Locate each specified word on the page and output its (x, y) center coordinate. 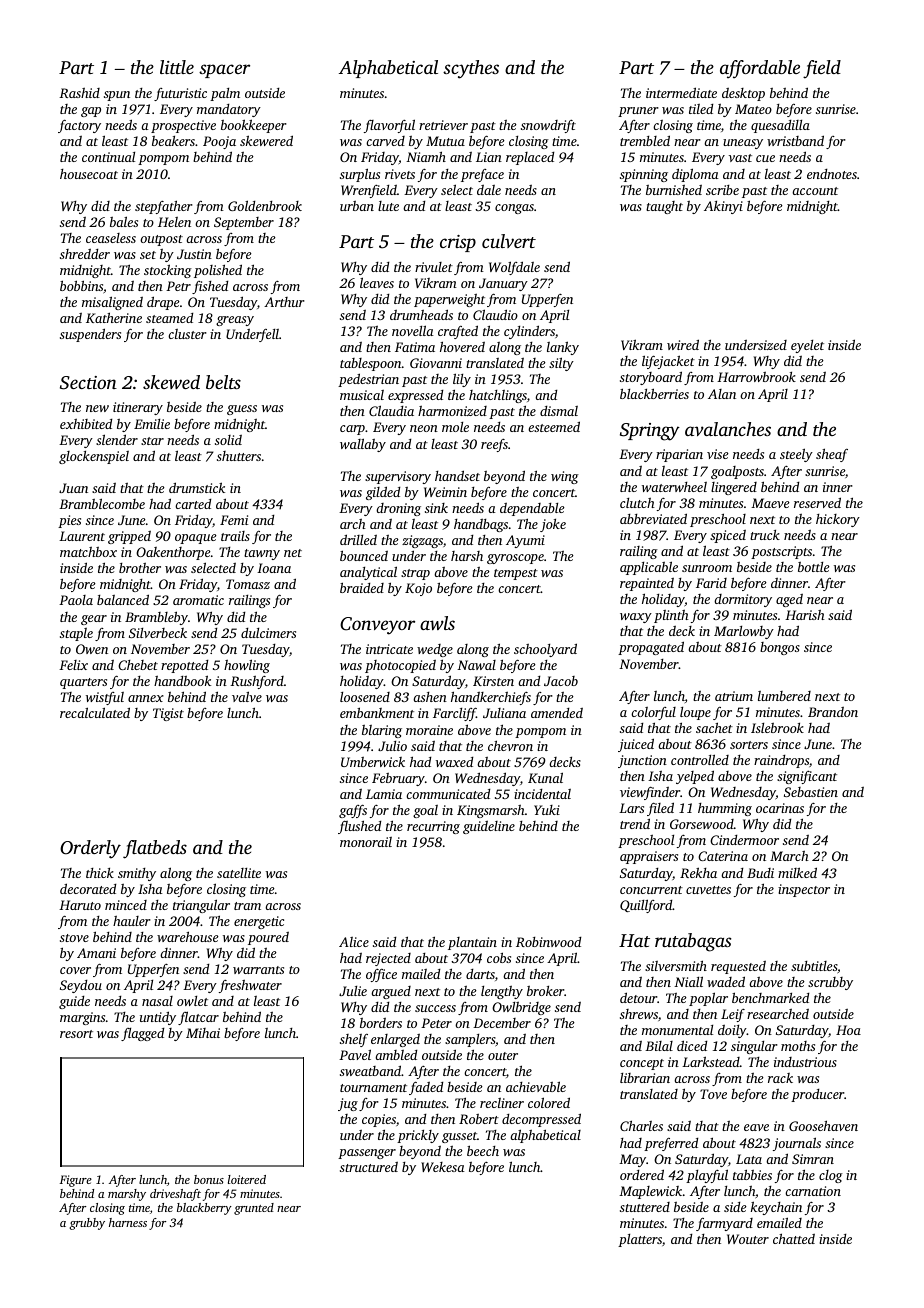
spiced (728, 536)
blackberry (204, 1209)
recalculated (95, 712)
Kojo (418, 589)
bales (124, 221)
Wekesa (443, 1167)
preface (482, 175)
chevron (510, 745)
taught (664, 207)
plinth (671, 616)
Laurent (82, 536)
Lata (749, 1159)
